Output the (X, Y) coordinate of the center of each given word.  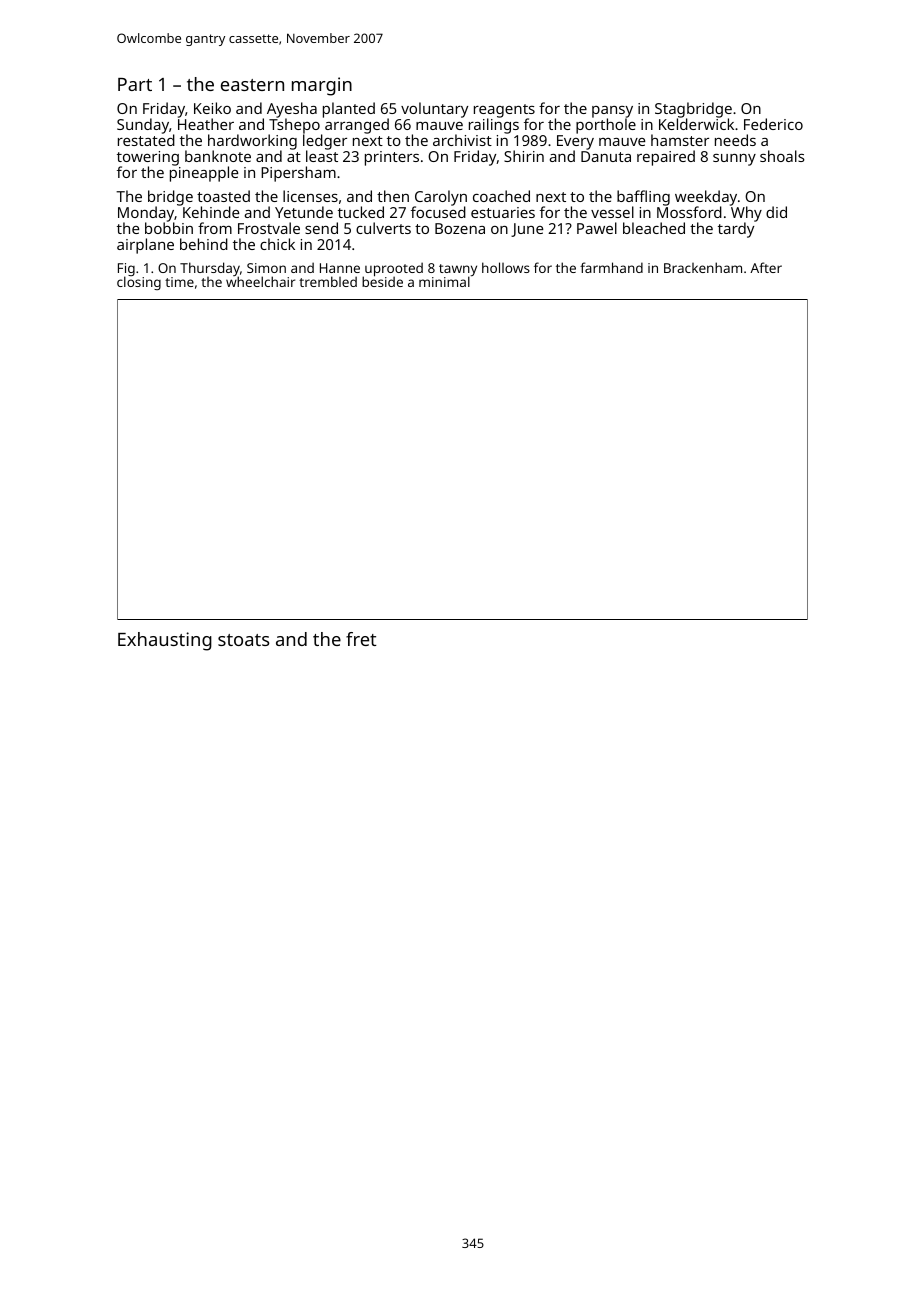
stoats (243, 640)
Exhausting (165, 641)
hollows (506, 267)
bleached (654, 228)
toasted (223, 196)
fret (361, 639)
